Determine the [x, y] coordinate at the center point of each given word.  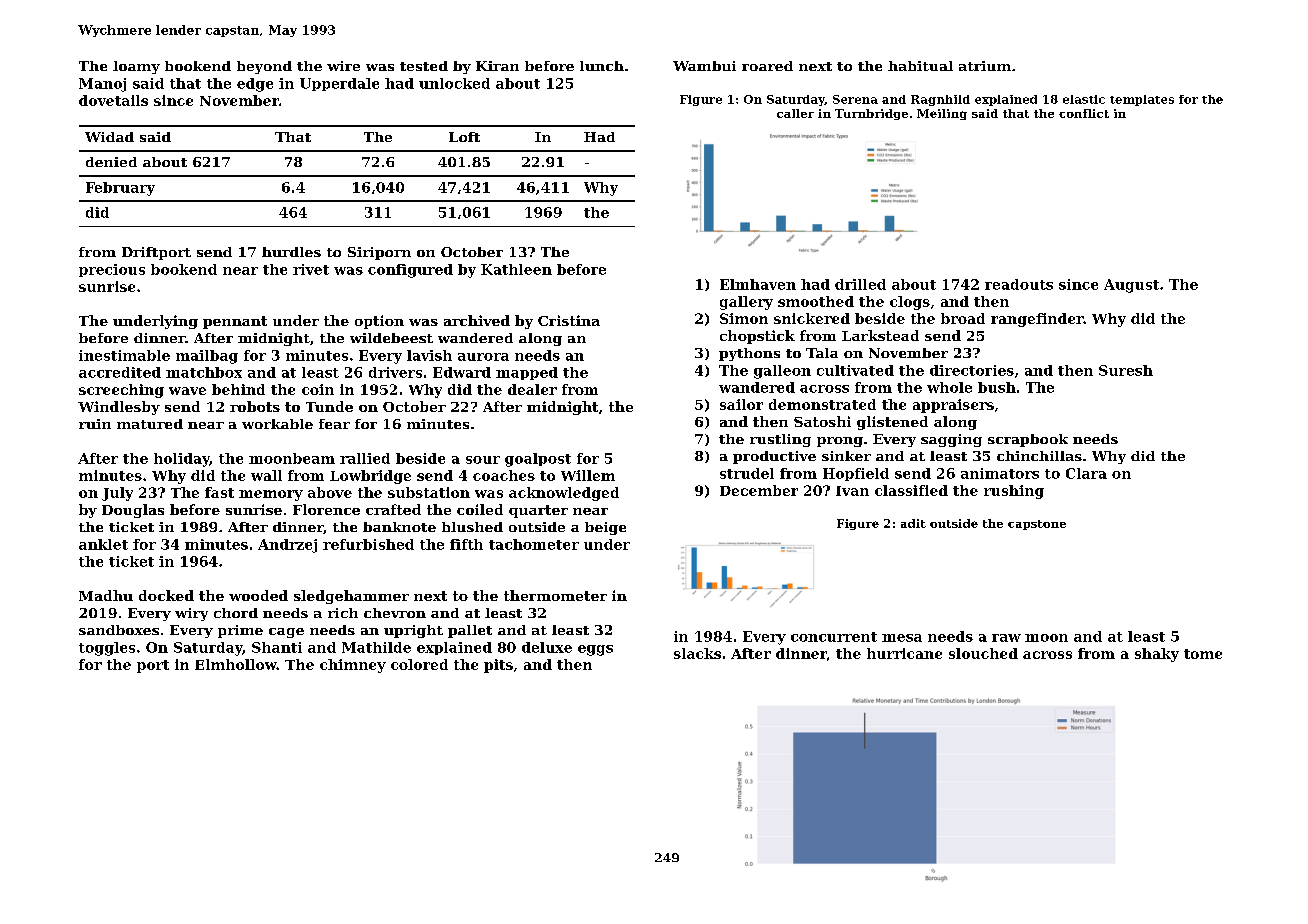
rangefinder [1037, 320]
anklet [103, 544]
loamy [136, 67]
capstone [1037, 525]
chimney [353, 666]
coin [318, 389]
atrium [985, 66]
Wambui [704, 66]
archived [477, 320]
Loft [464, 137]
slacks [697, 653]
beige [605, 528]
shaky [1157, 655]
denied [111, 162]
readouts [1019, 284]
